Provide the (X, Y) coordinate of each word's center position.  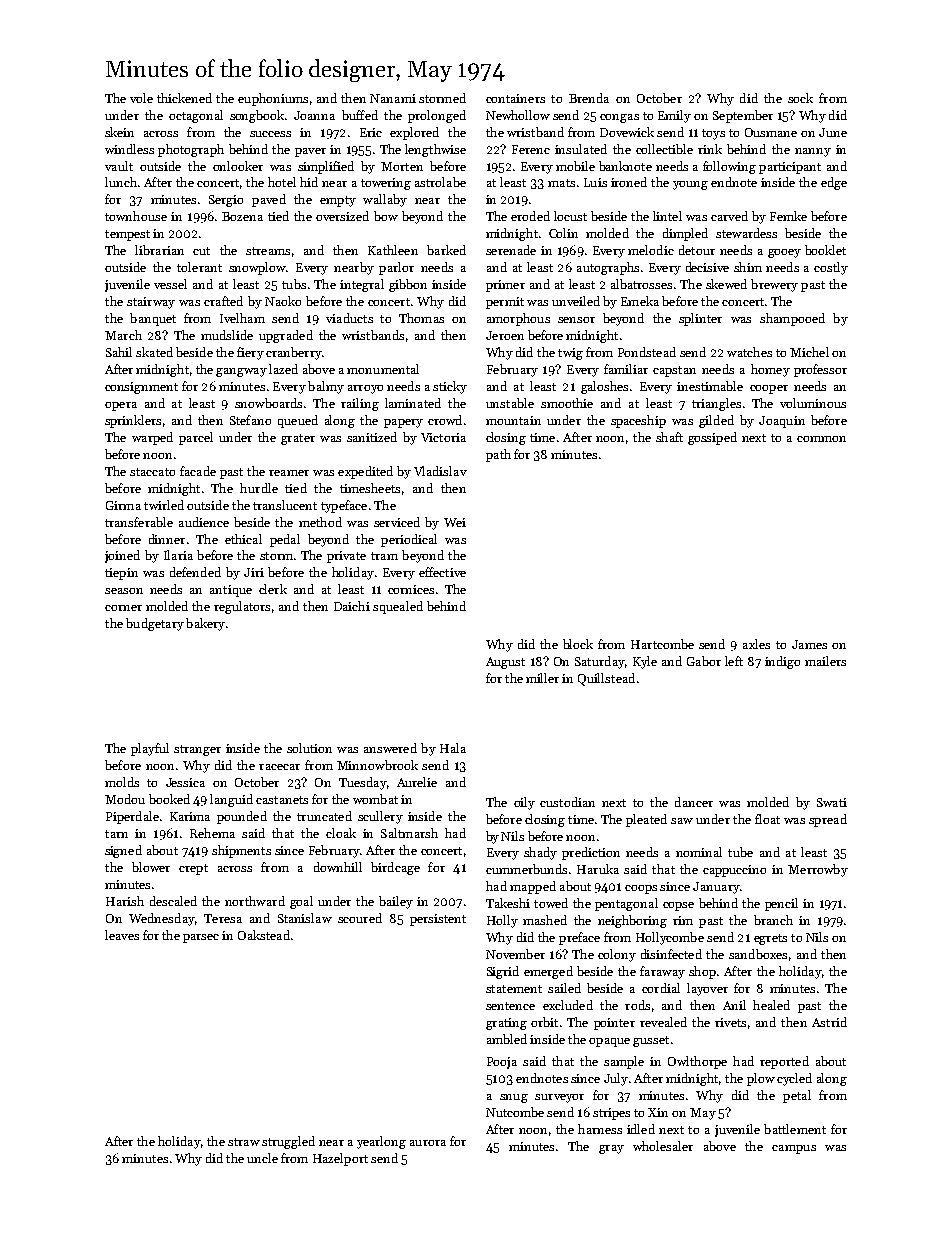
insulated (581, 149)
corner (123, 608)
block (578, 644)
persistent (438, 920)
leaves (122, 935)
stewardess (746, 233)
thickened (184, 98)
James (809, 644)
